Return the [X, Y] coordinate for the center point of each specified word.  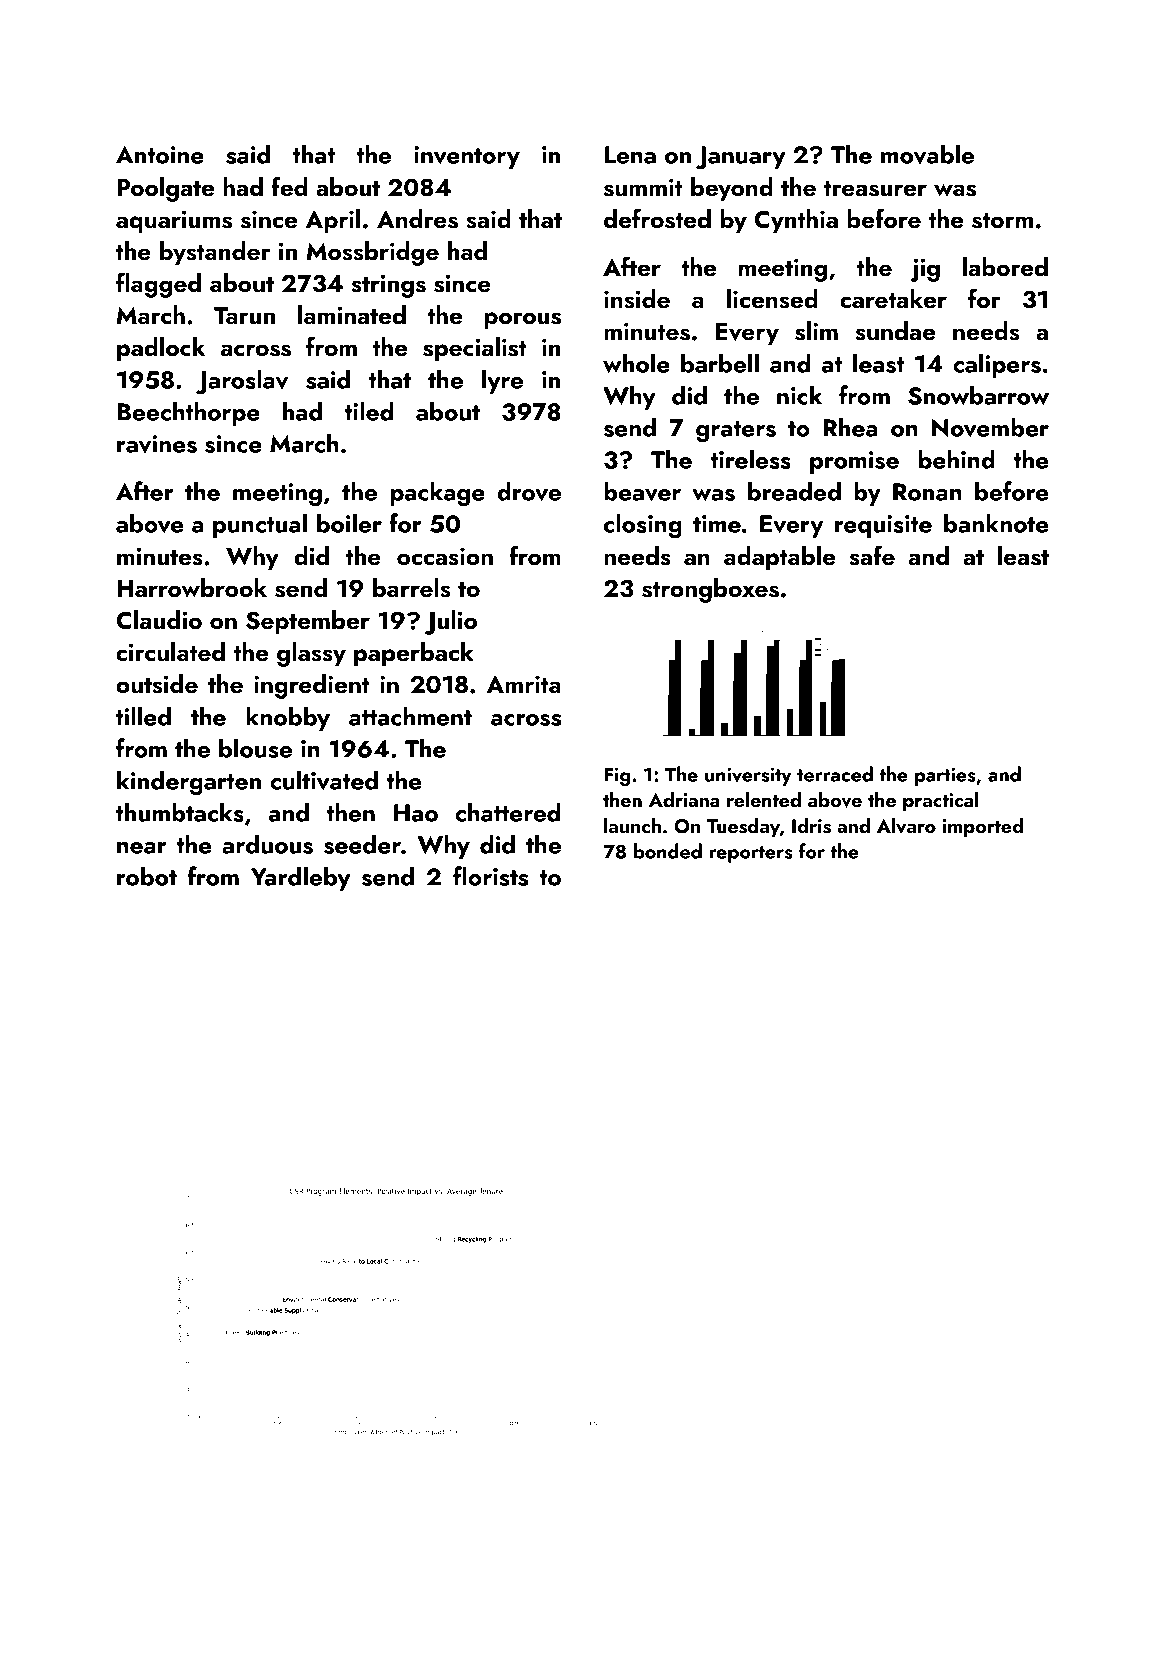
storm [1002, 221]
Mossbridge [372, 253]
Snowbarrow [978, 395]
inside [637, 299]
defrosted [657, 218]
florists [490, 876]
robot [147, 876]
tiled [369, 411]
